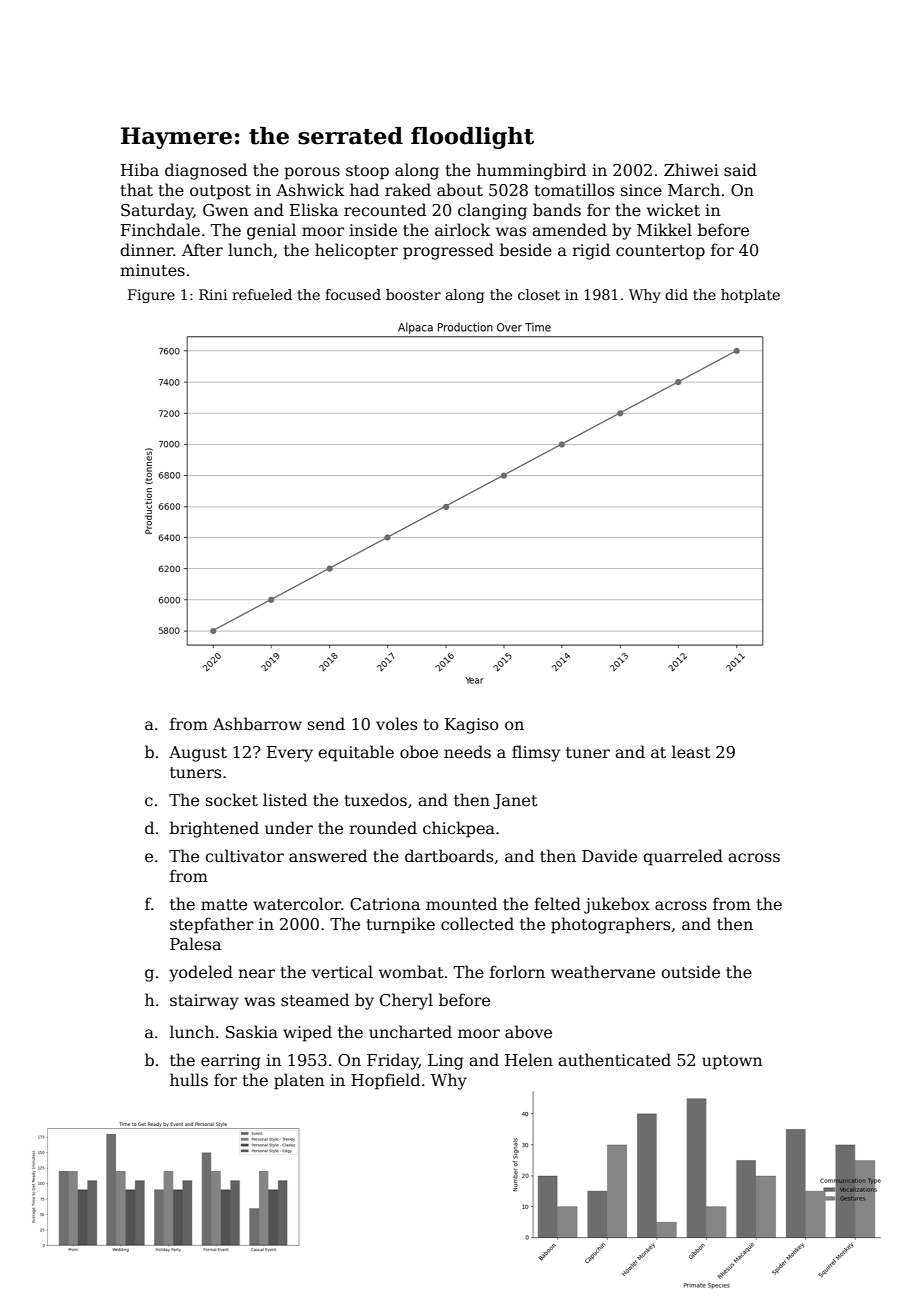 This screenshot has height=1316, width=908. What do you see at coordinates (195, 943) in the screenshot?
I see `Palesa` at bounding box center [195, 943].
